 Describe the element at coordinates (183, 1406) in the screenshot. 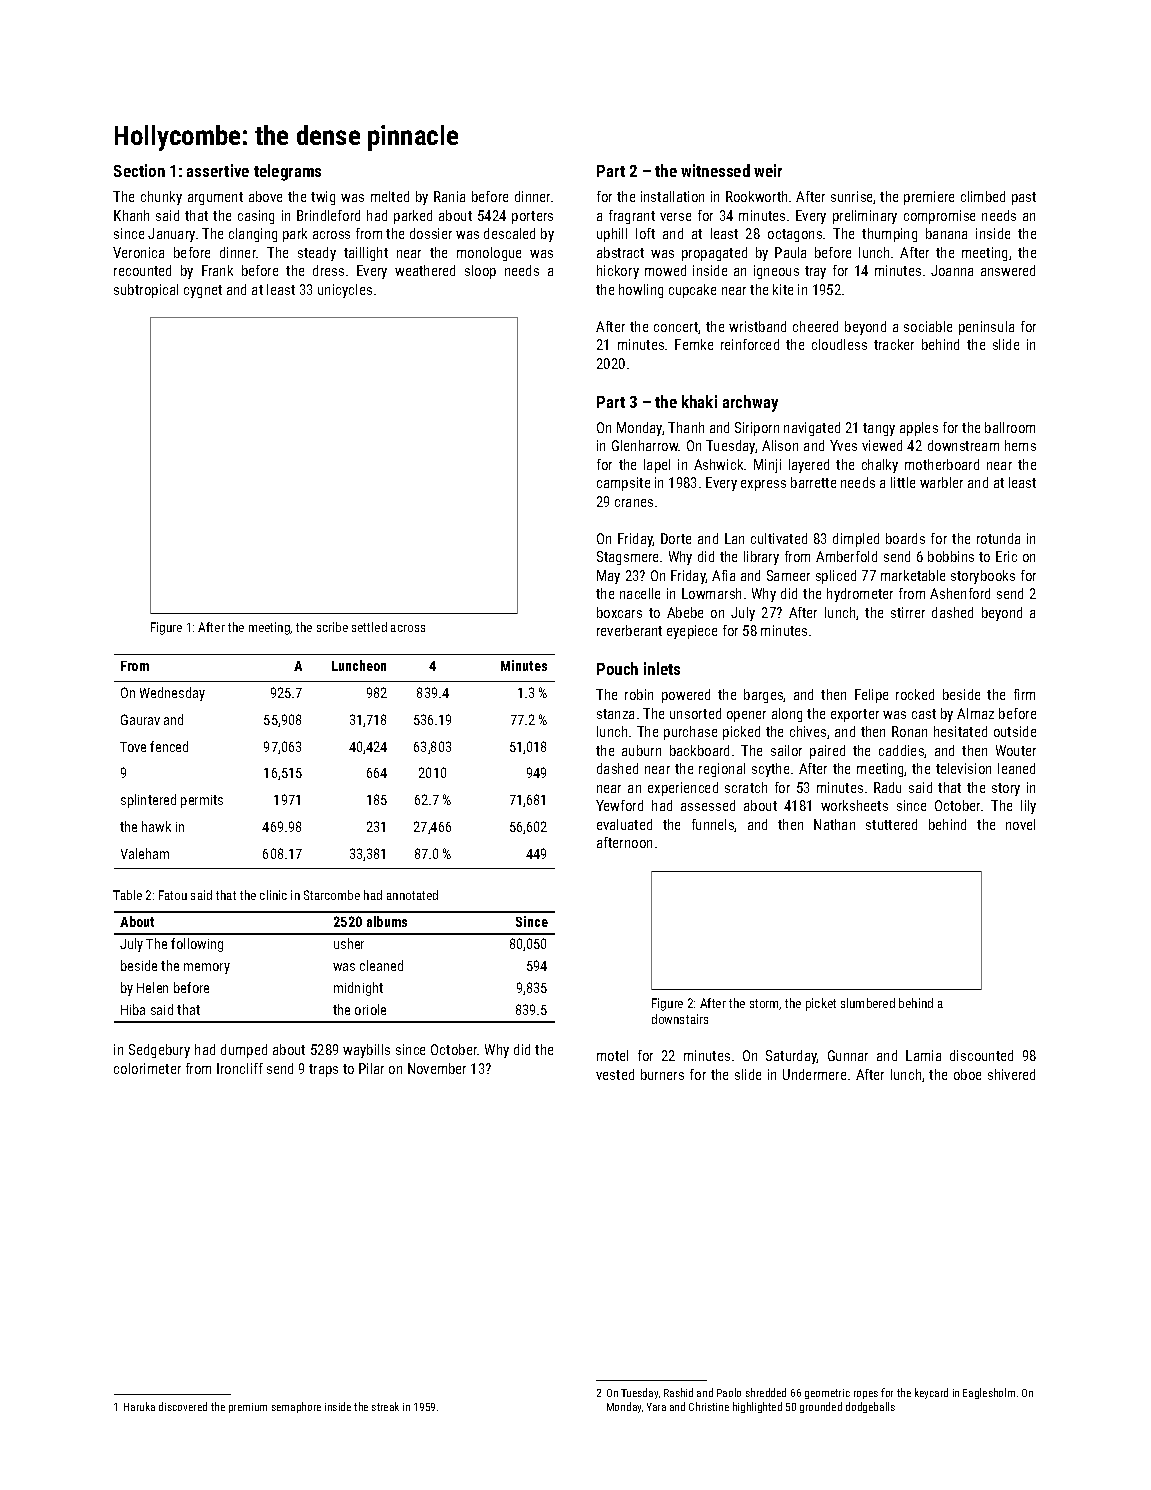

I see `discovered` at that location.
